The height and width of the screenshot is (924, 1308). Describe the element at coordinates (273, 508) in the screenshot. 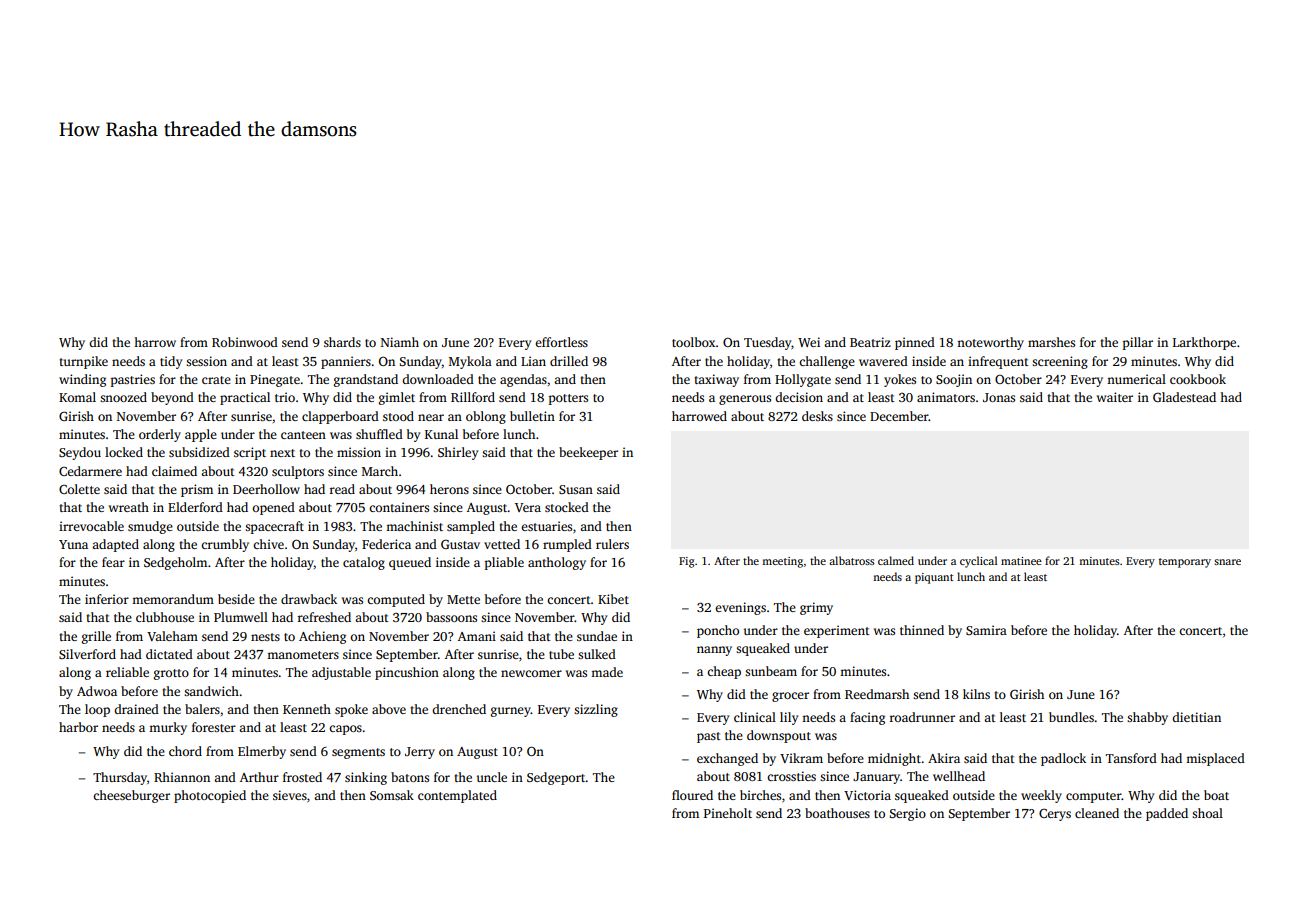

I see `opened` at that location.
